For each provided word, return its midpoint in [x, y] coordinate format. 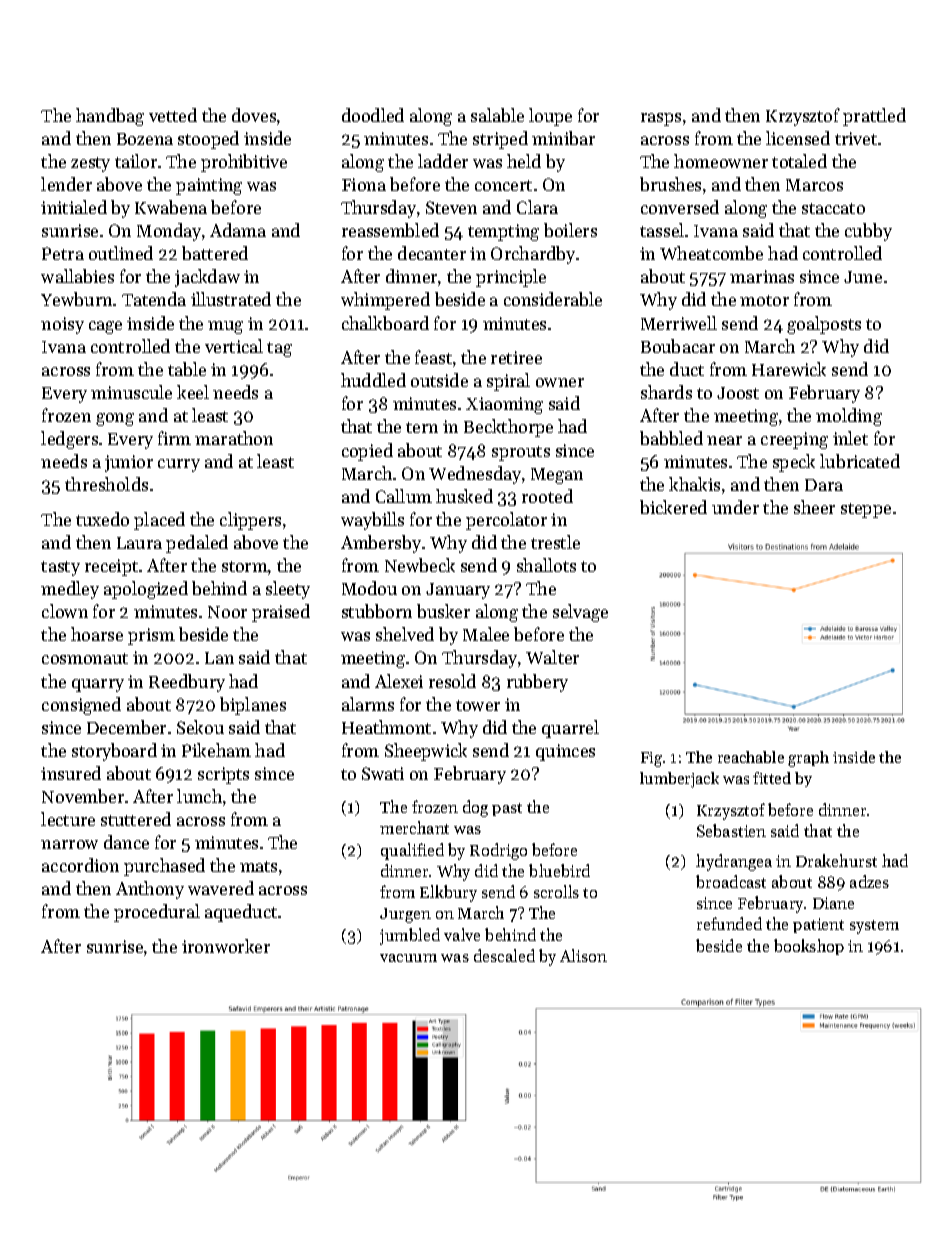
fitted [772, 778]
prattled [874, 117]
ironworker [226, 946]
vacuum [408, 958]
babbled [671, 438]
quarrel [570, 729]
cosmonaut [85, 658]
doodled [373, 115]
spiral [508, 382]
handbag [110, 117]
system [874, 927]
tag [279, 349]
